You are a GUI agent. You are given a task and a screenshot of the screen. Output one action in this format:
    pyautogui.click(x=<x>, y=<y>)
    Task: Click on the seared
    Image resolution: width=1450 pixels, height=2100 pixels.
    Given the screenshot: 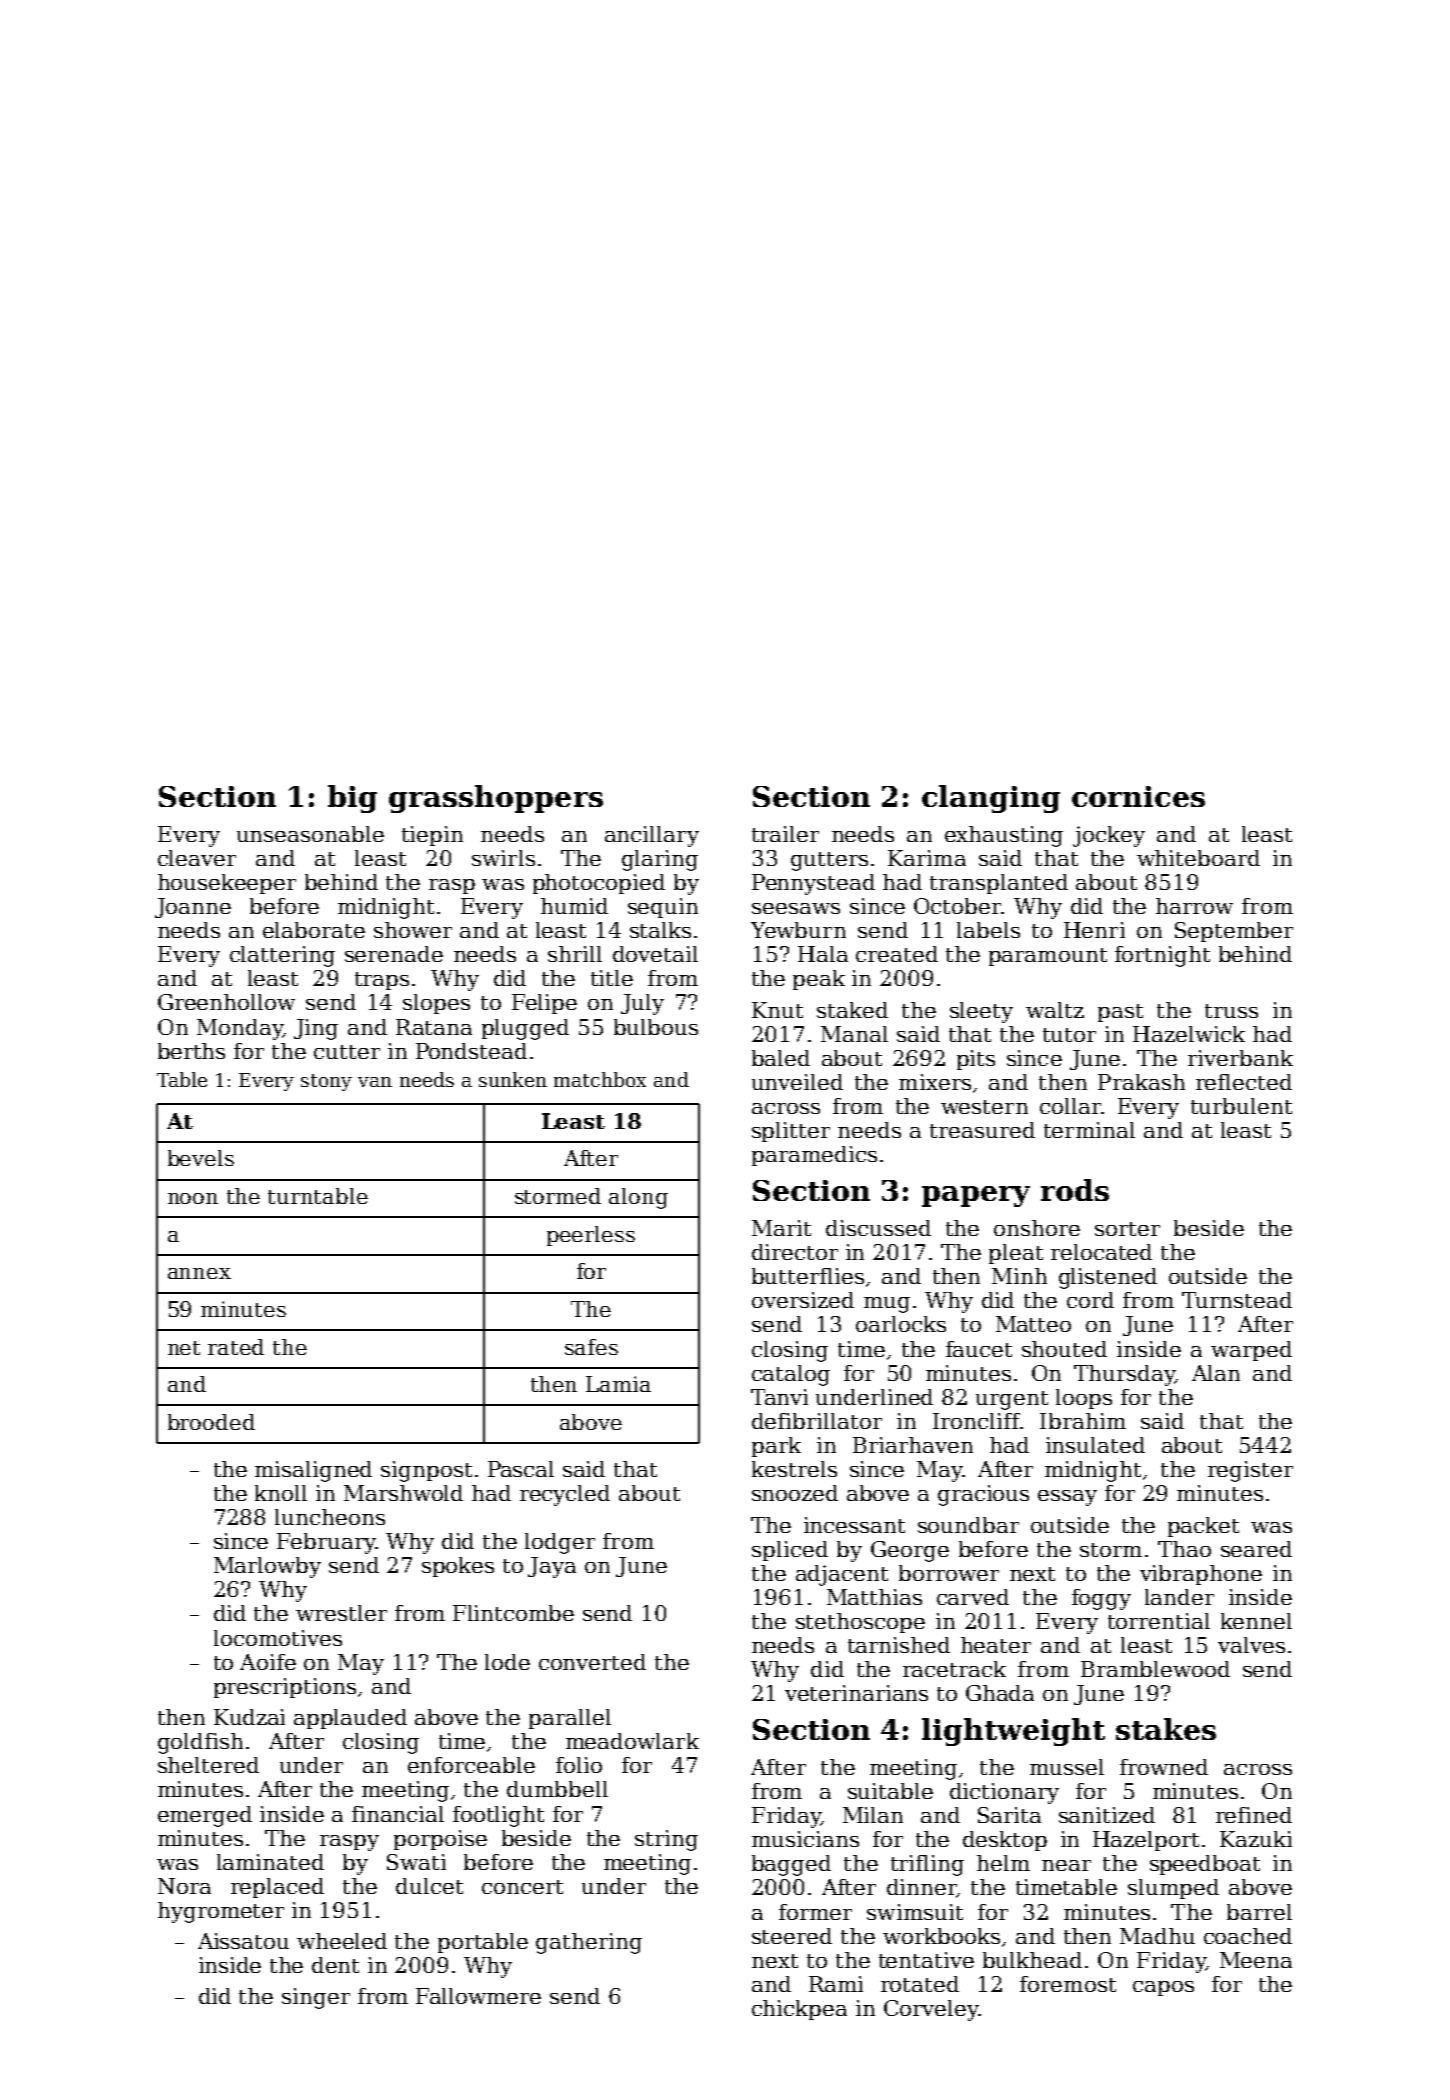 What is the action you would take?
    pyautogui.click(x=1256, y=1549)
